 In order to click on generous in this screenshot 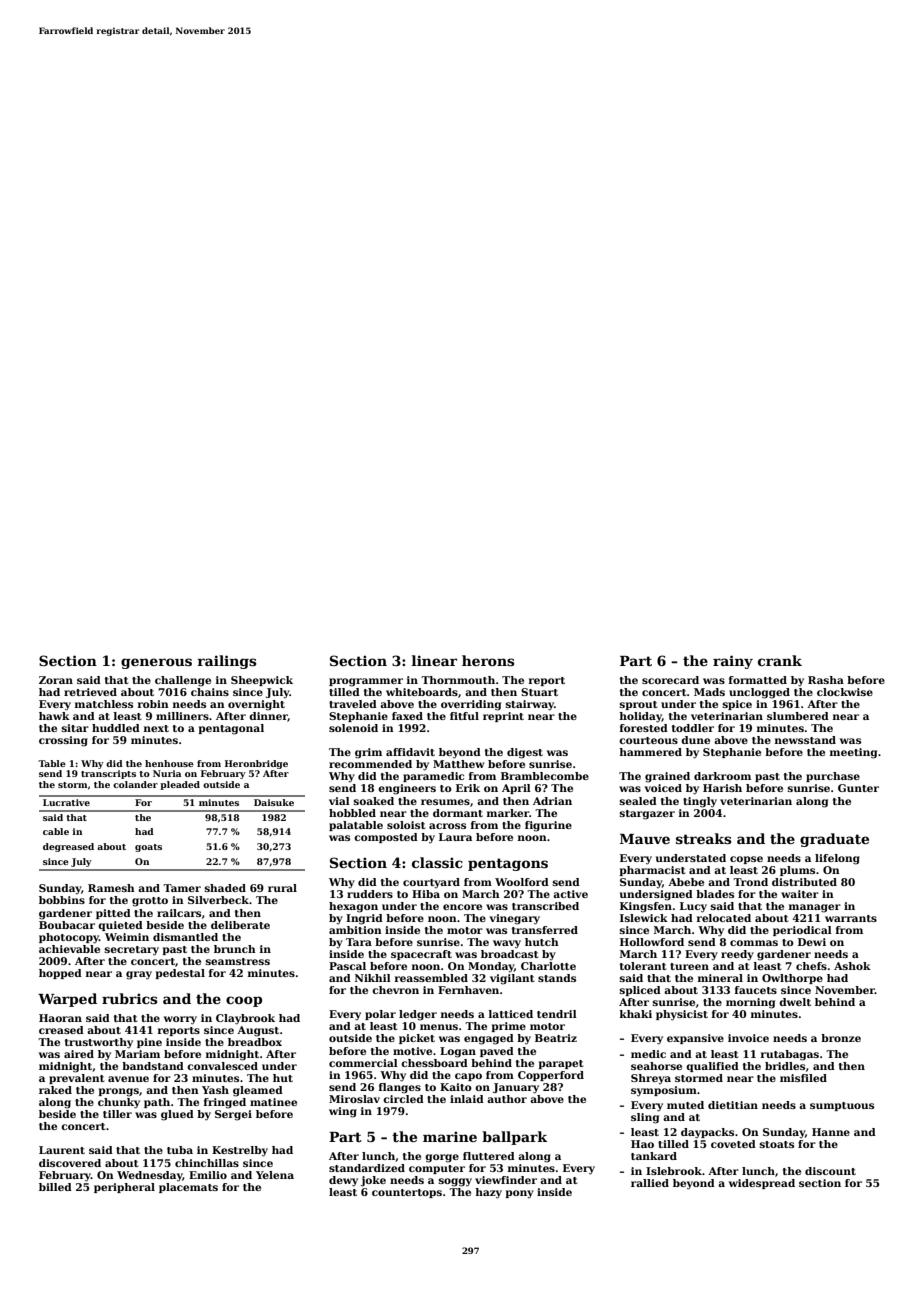, I will do `click(156, 663)`.
